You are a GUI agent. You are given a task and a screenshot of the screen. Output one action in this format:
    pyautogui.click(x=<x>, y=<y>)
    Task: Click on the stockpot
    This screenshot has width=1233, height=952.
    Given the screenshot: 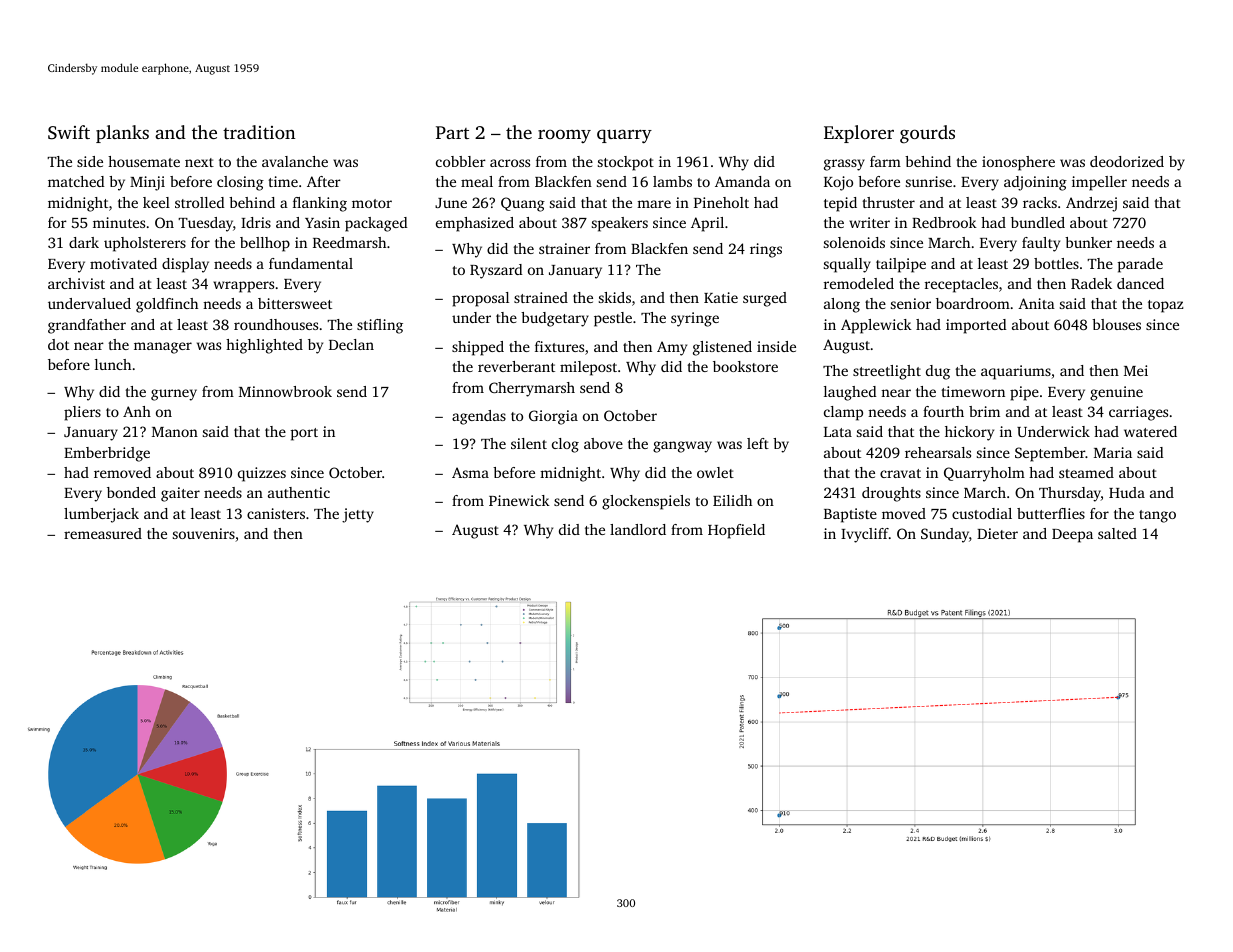 What is the action you would take?
    pyautogui.click(x=626, y=163)
